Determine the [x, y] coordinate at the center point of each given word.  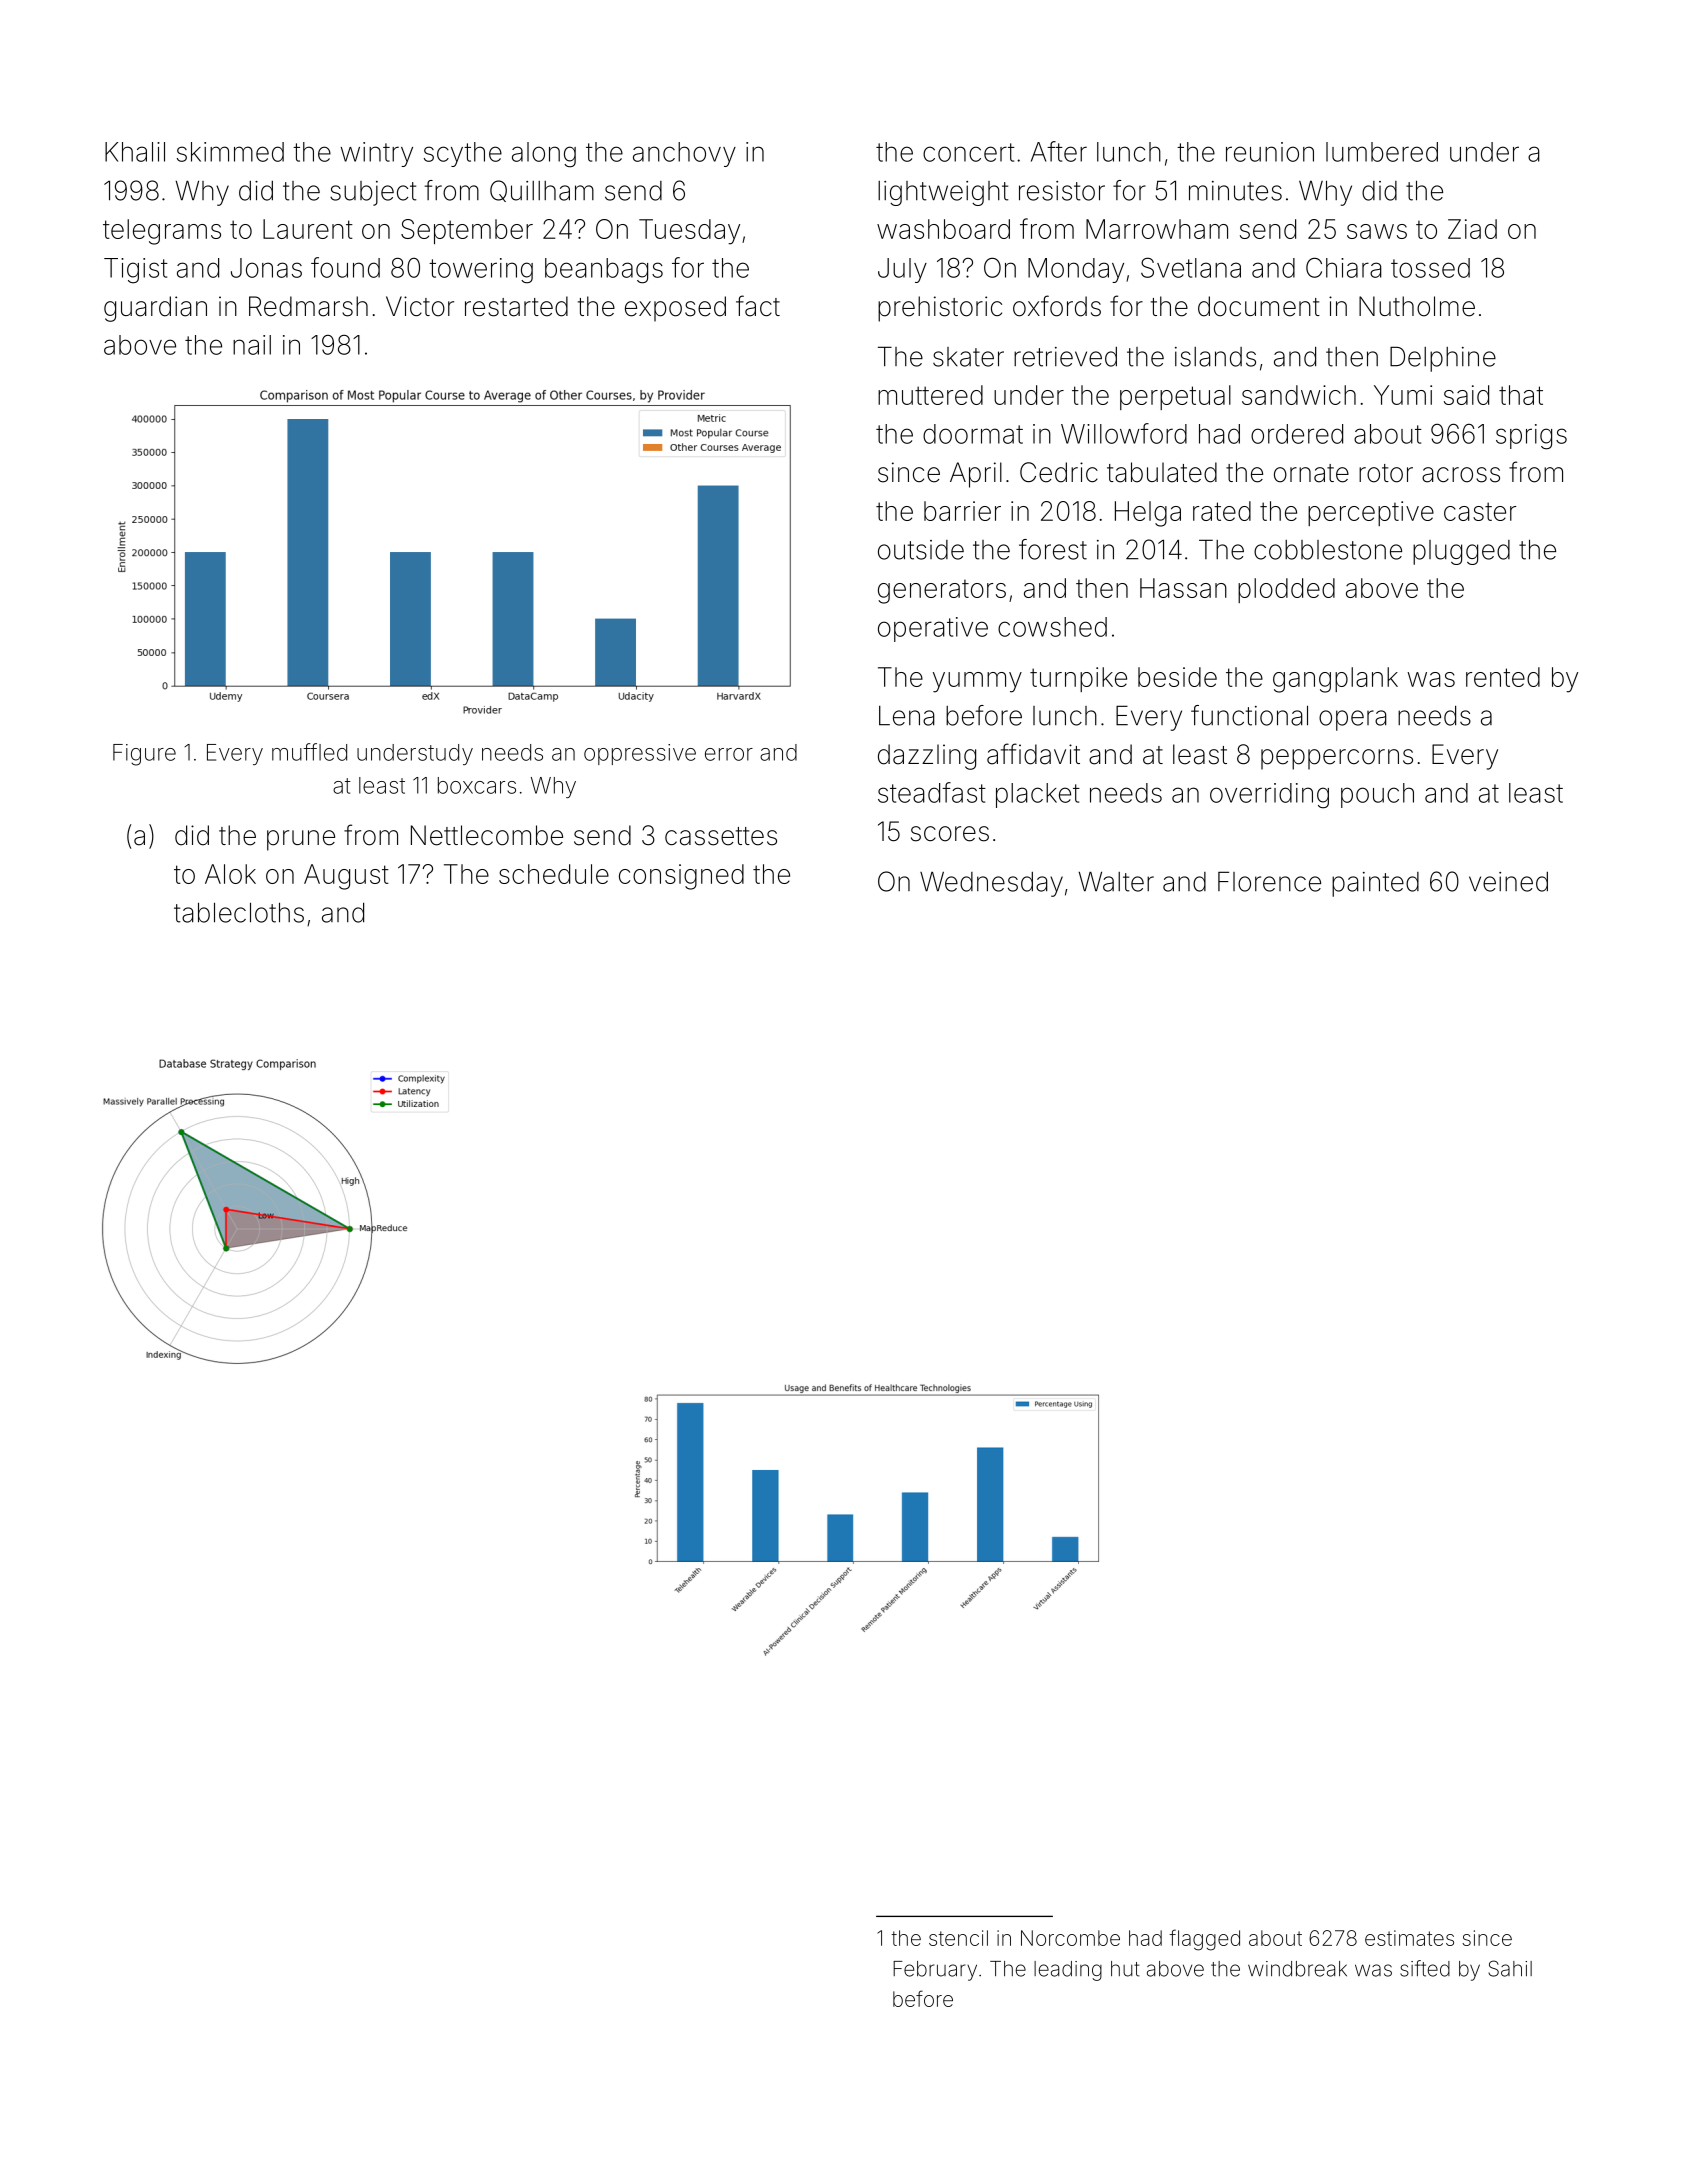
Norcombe [1070, 1938]
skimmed [230, 152]
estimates [1409, 1938]
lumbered [1382, 152]
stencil [958, 1938]
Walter [1116, 881]
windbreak [1297, 1969]
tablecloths [239, 912]
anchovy [684, 154]
